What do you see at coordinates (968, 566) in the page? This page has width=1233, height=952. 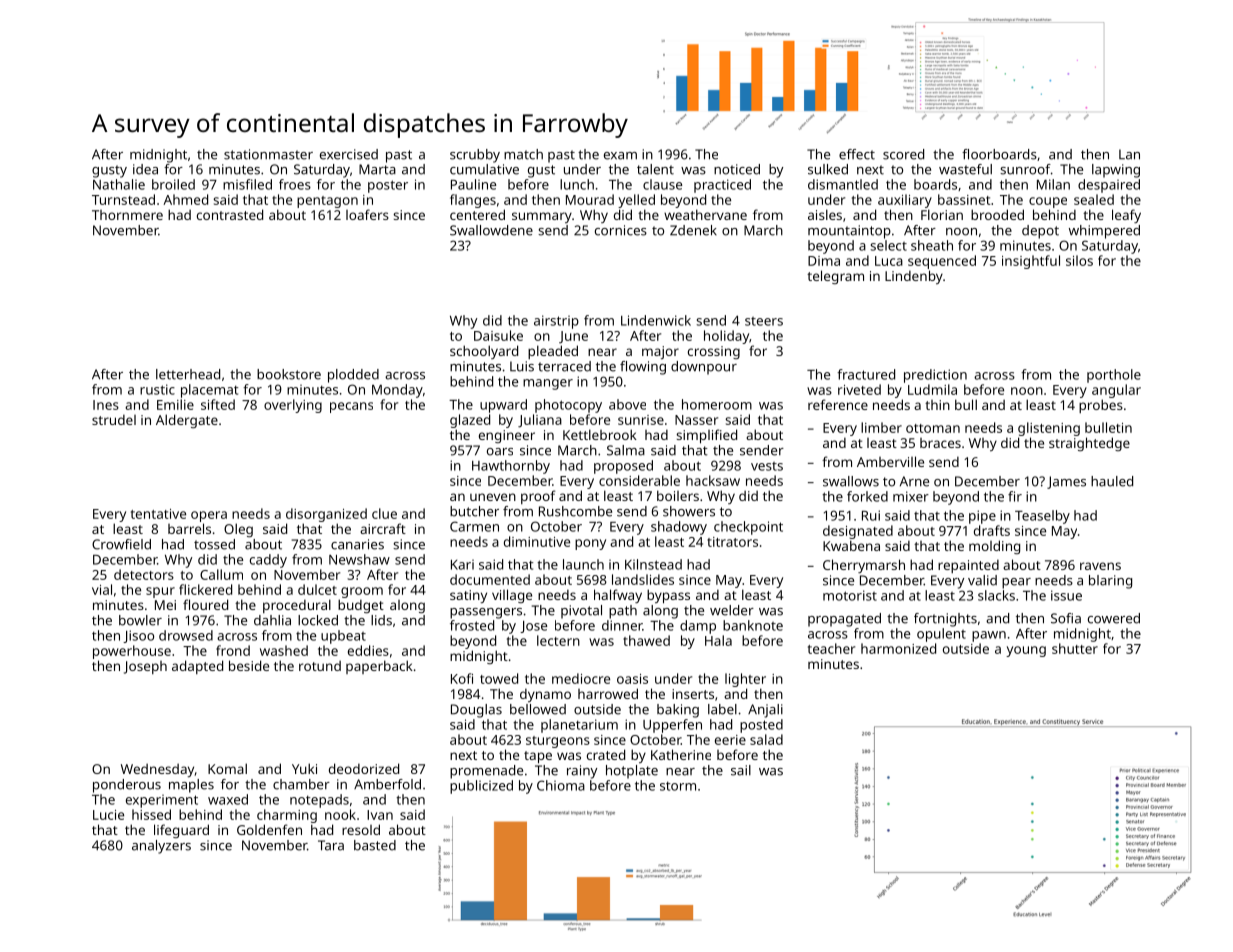 I see `repainted` at bounding box center [968, 566].
